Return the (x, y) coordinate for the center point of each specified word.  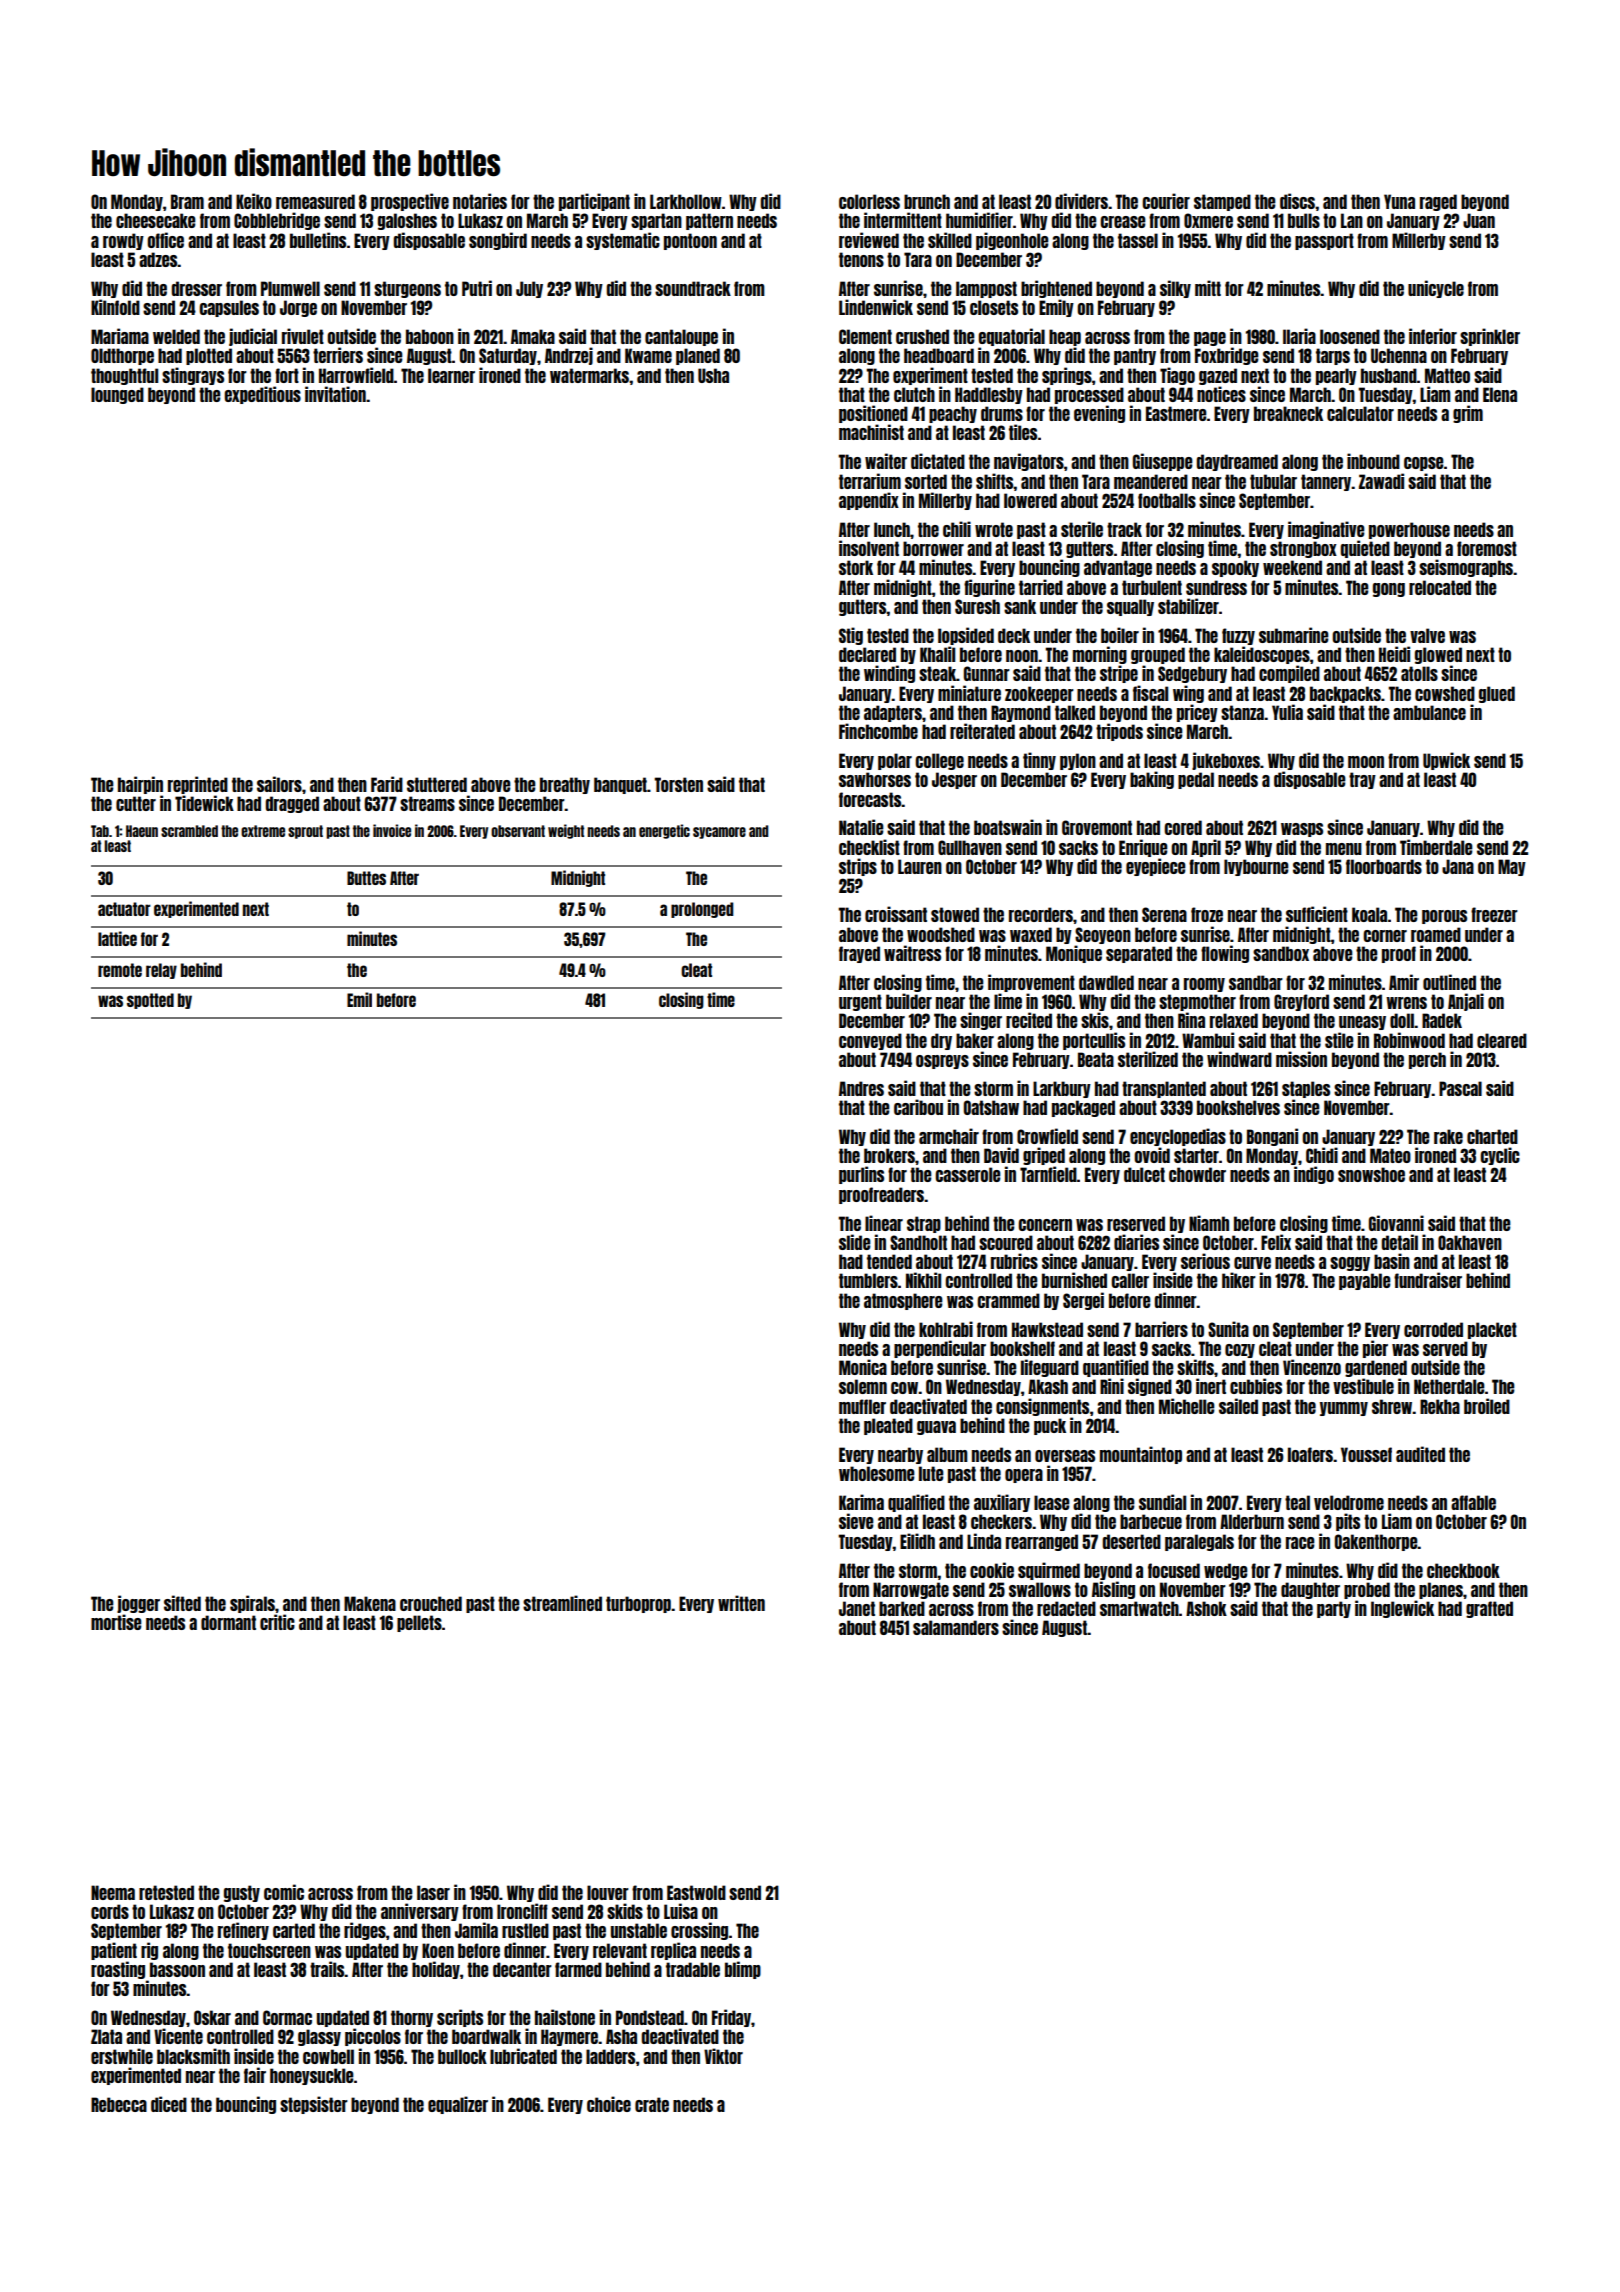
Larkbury (1062, 1089)
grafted (1489, 1609)
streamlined (562, 1603)
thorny (412, 2018)
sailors (279, 784)
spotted (150, 1001)
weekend (1292, 567)
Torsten (678, 784)
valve (1427, 635)
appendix (869, 501)
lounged (117, 395)
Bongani (1272, 1137)
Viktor (723, 2056)
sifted (182, 1603)
